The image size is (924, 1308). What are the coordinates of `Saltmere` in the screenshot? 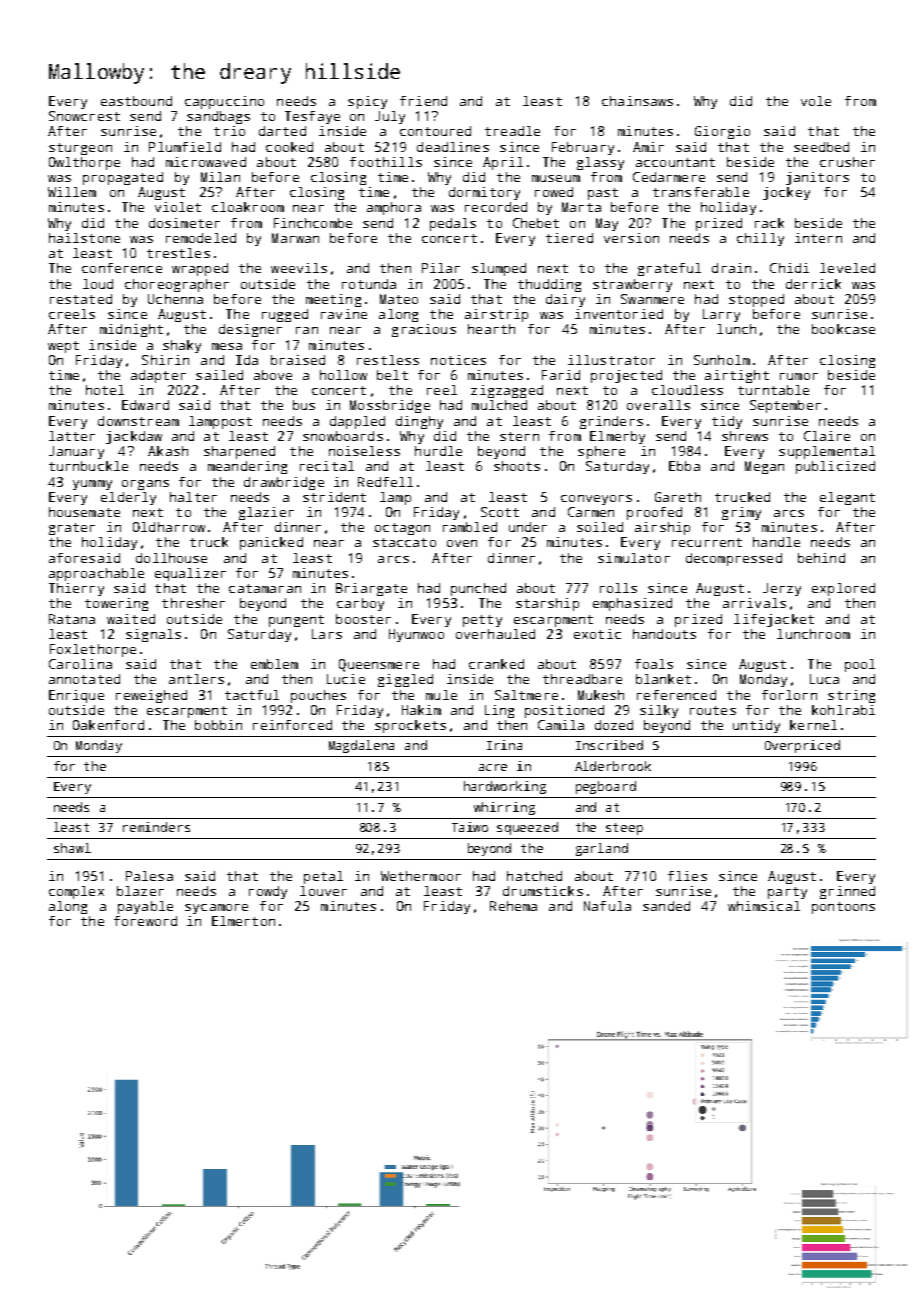 It's located at (526, 695).
